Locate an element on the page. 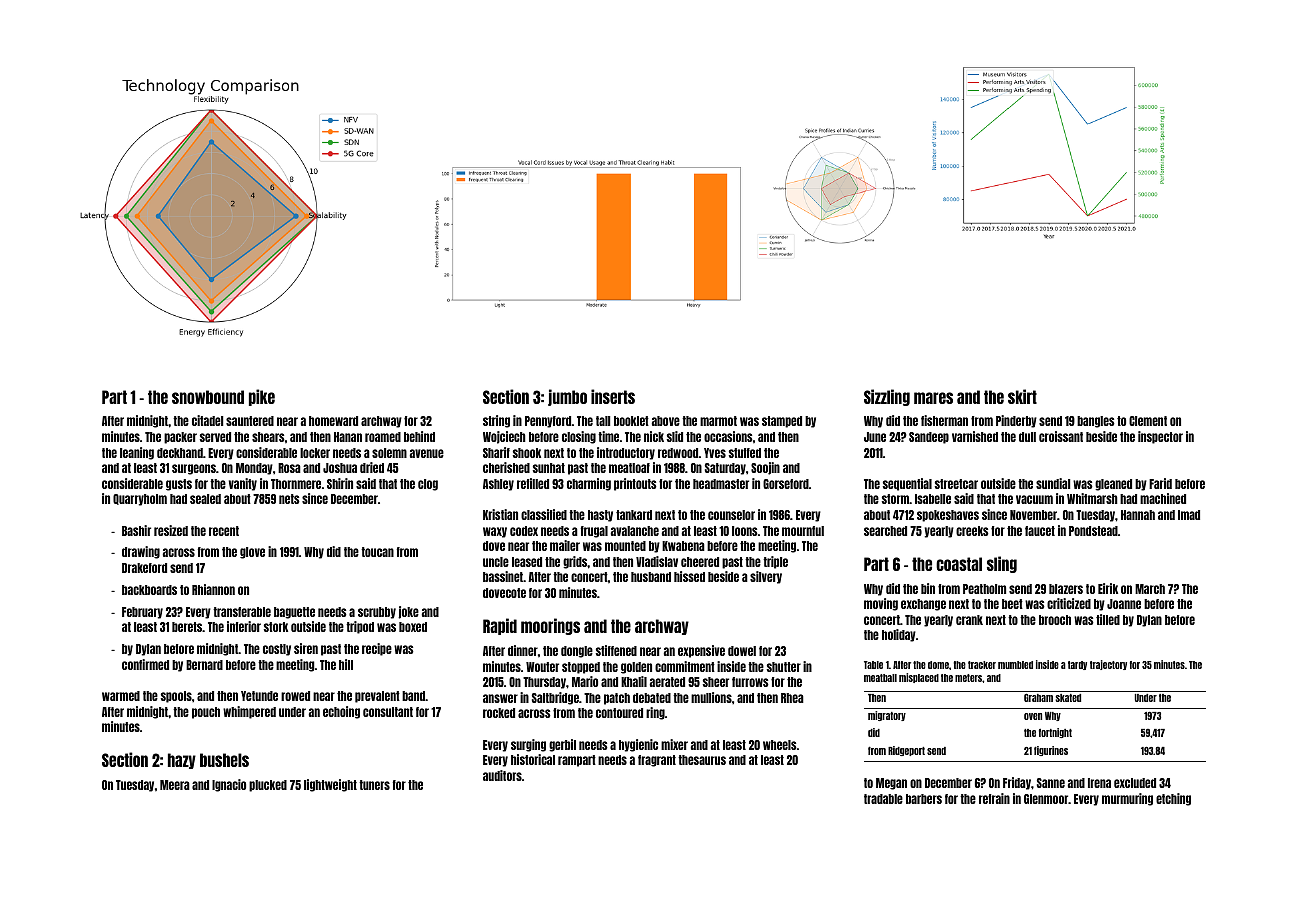 This page has width=1308, height=924. answer is located at coordinates (500, 698).
